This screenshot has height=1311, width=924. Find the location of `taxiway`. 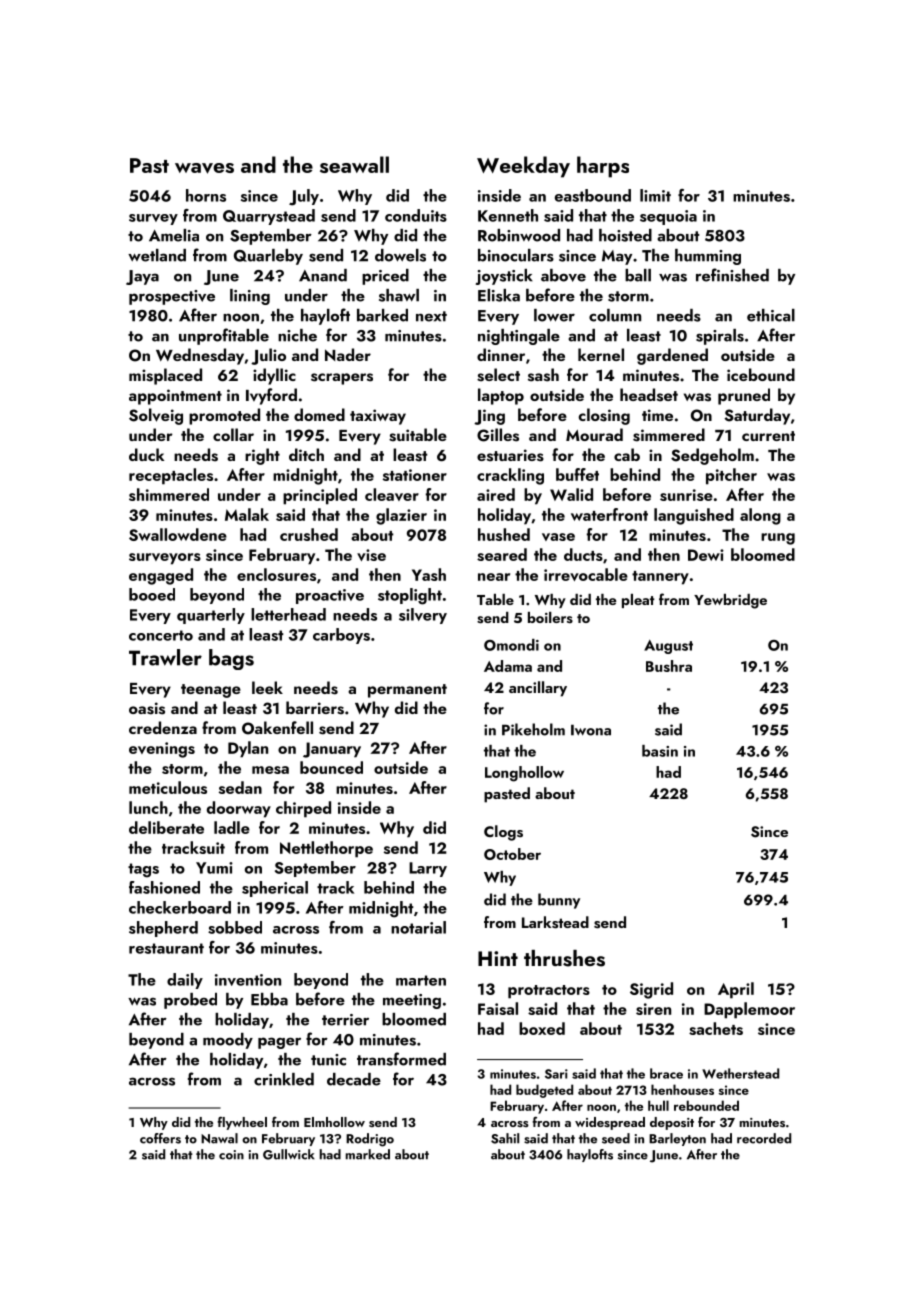

taxiway is located at coordinates (378, 417).
